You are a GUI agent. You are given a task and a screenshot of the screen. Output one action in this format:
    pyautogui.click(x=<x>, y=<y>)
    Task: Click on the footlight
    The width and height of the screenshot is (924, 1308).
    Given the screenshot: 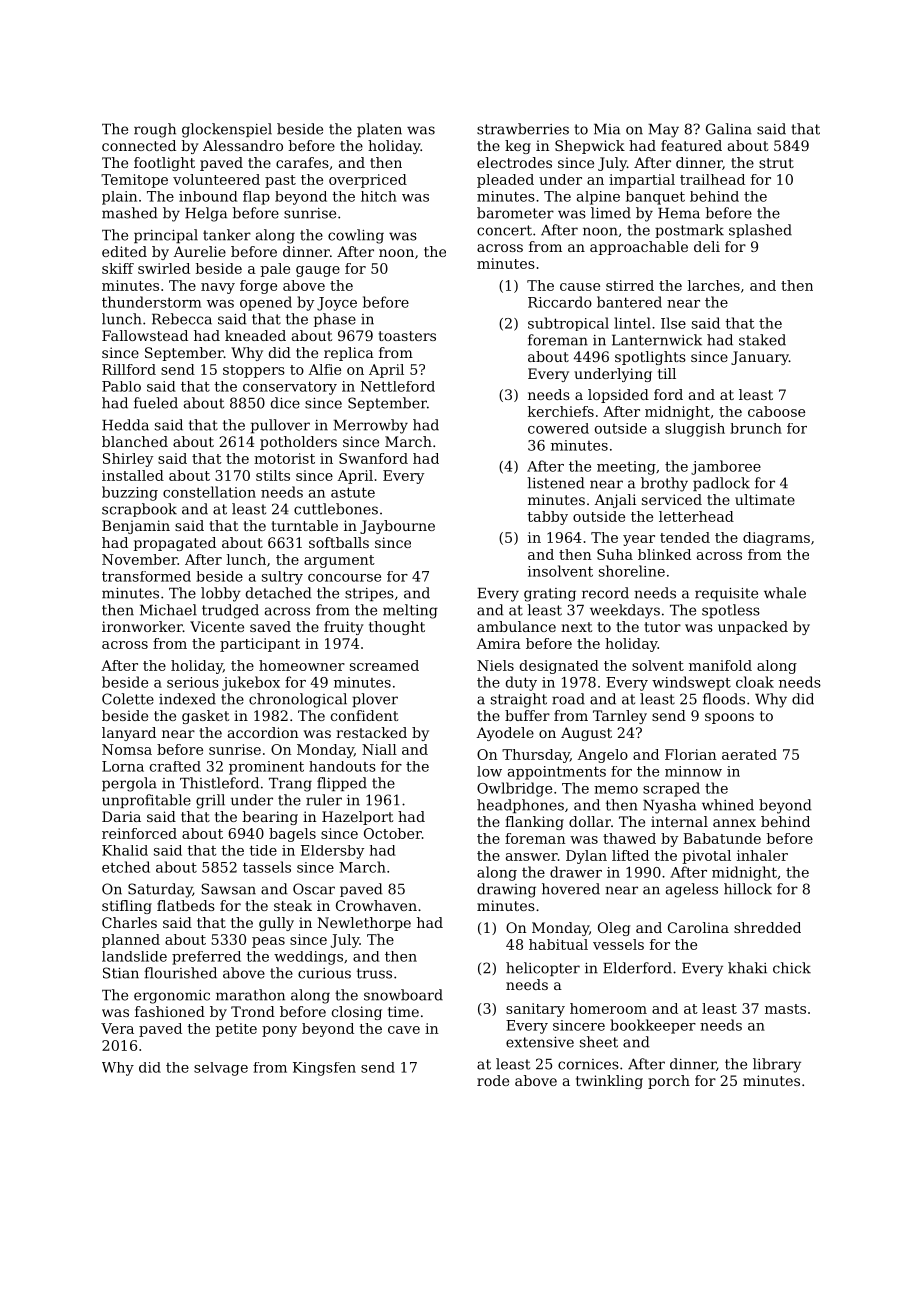 What is the action you would take?
    pyautogui.click(x=164, y=164)
